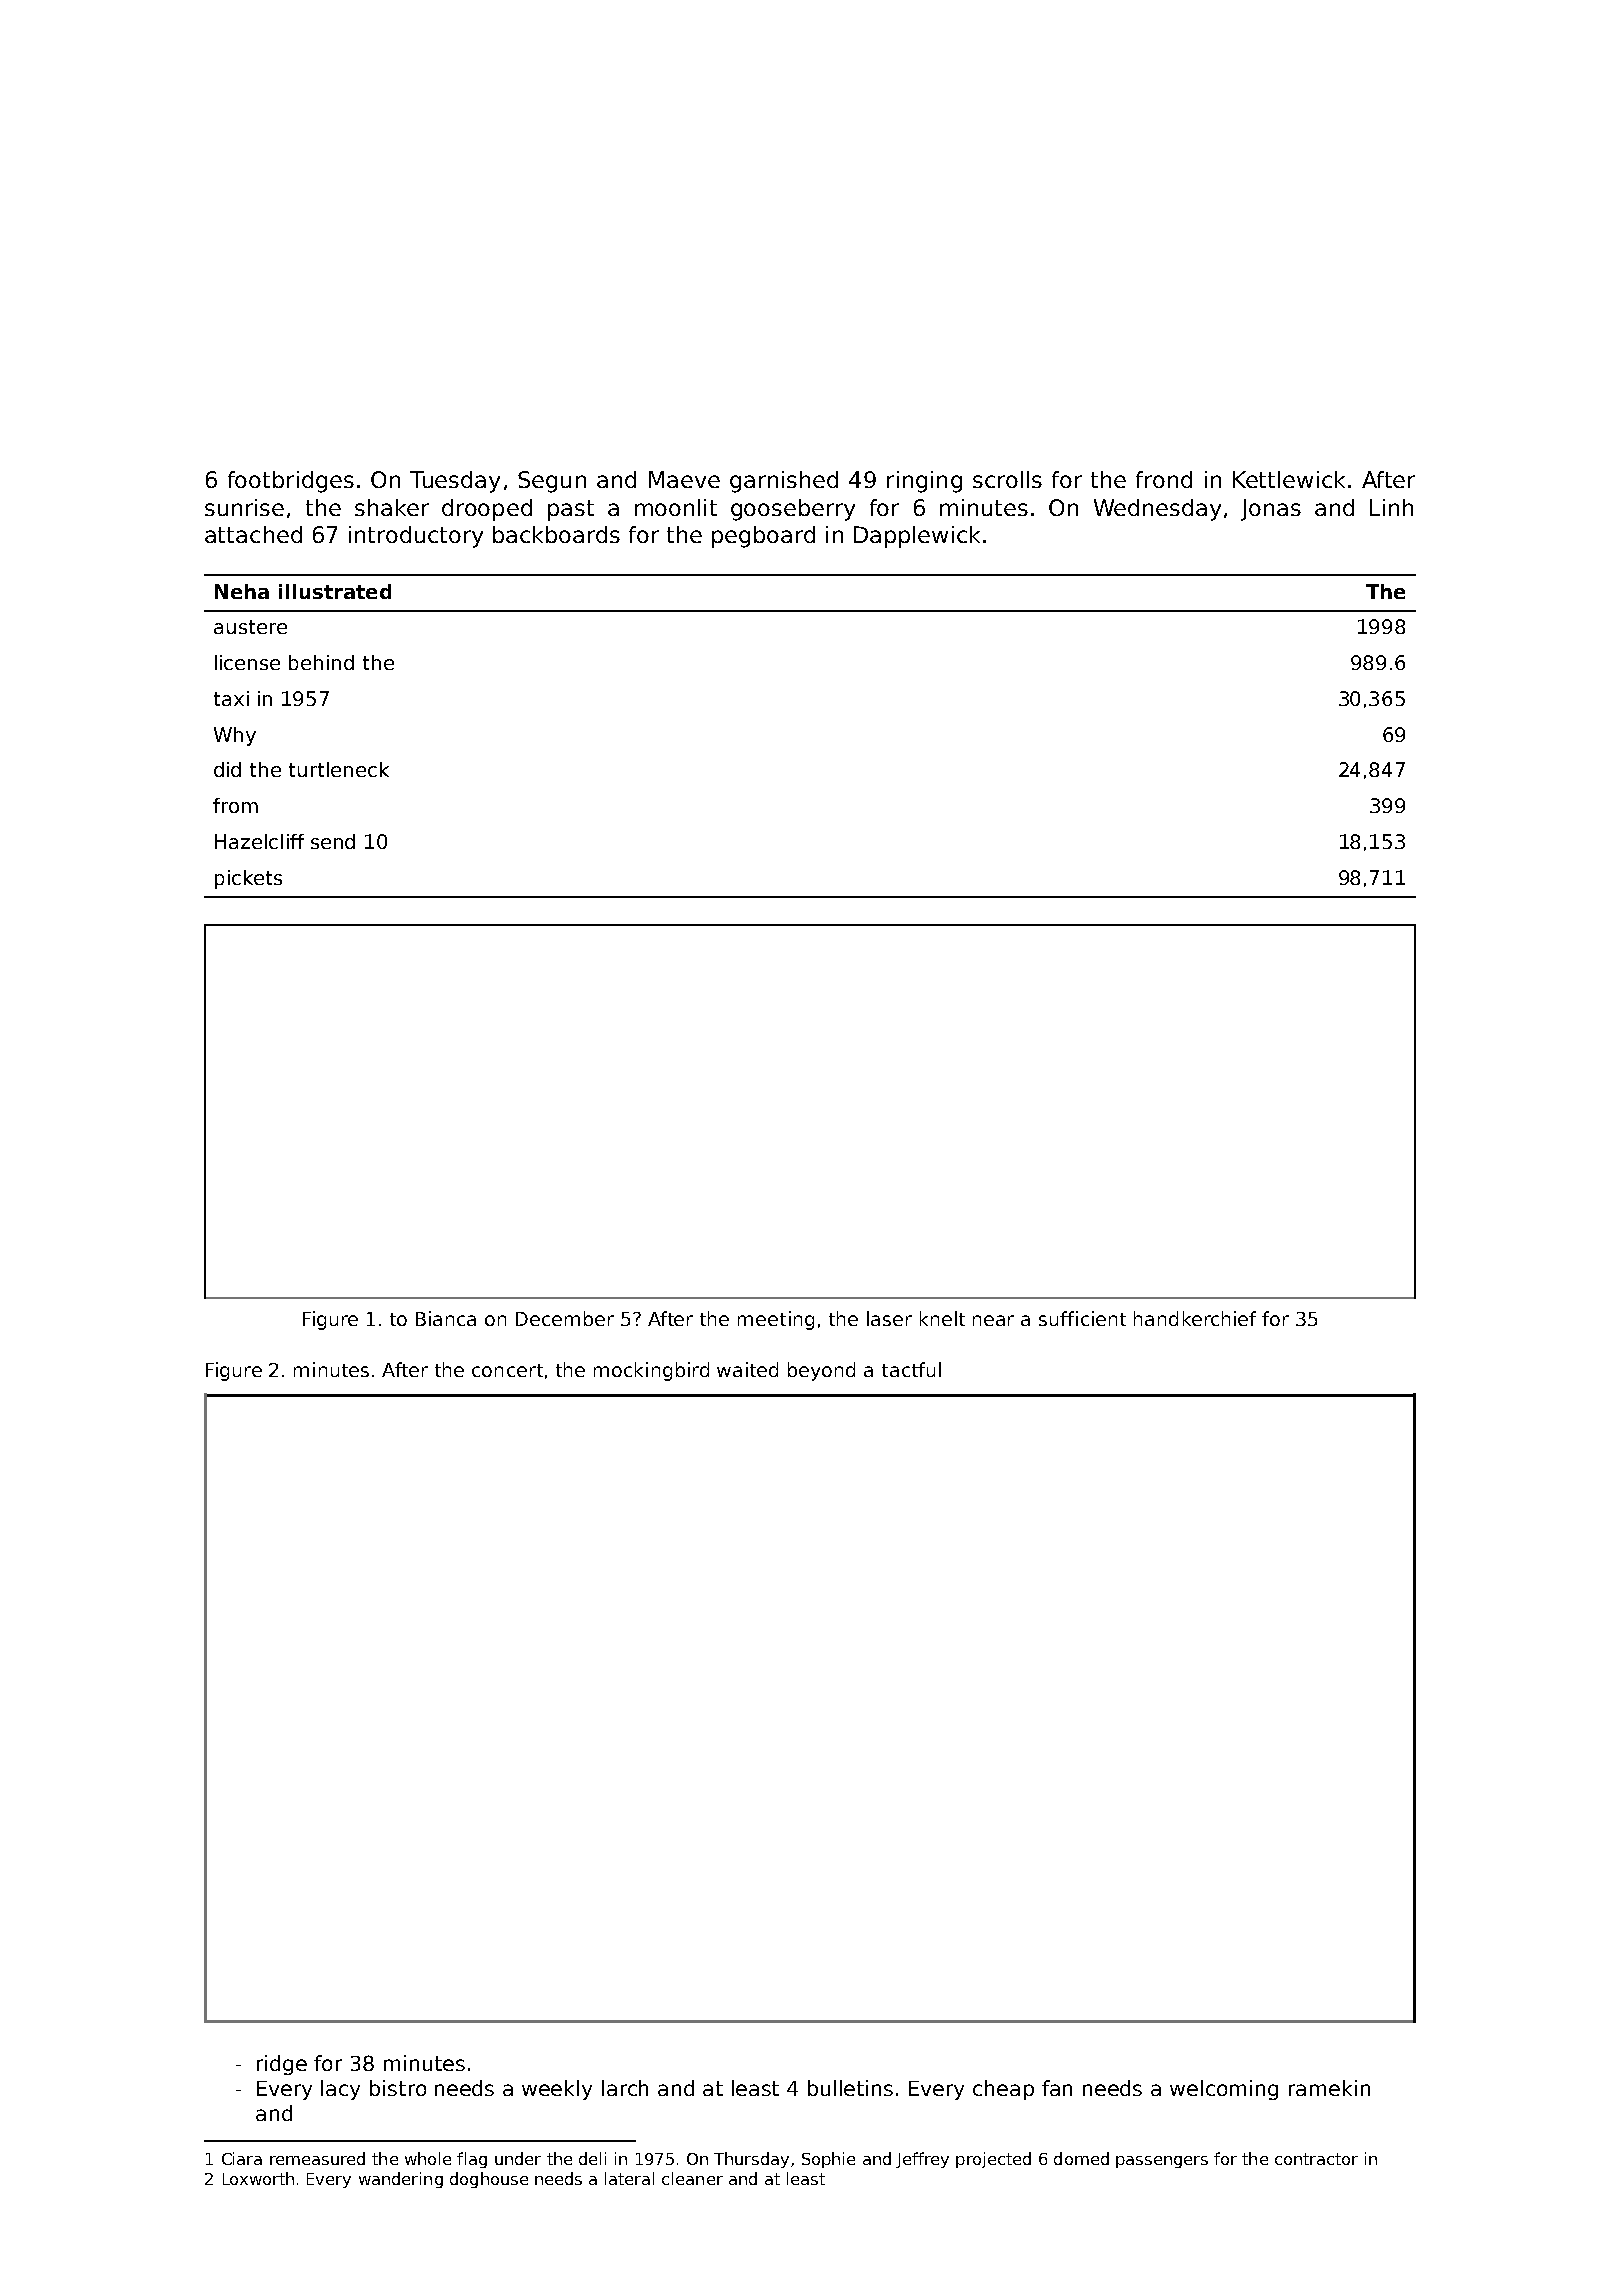 This document has width=1620, height=2292. What do you see at coordinates (1082, 1318) in the document?
I see `sufficient` at bounding box center [1082, 1318].
